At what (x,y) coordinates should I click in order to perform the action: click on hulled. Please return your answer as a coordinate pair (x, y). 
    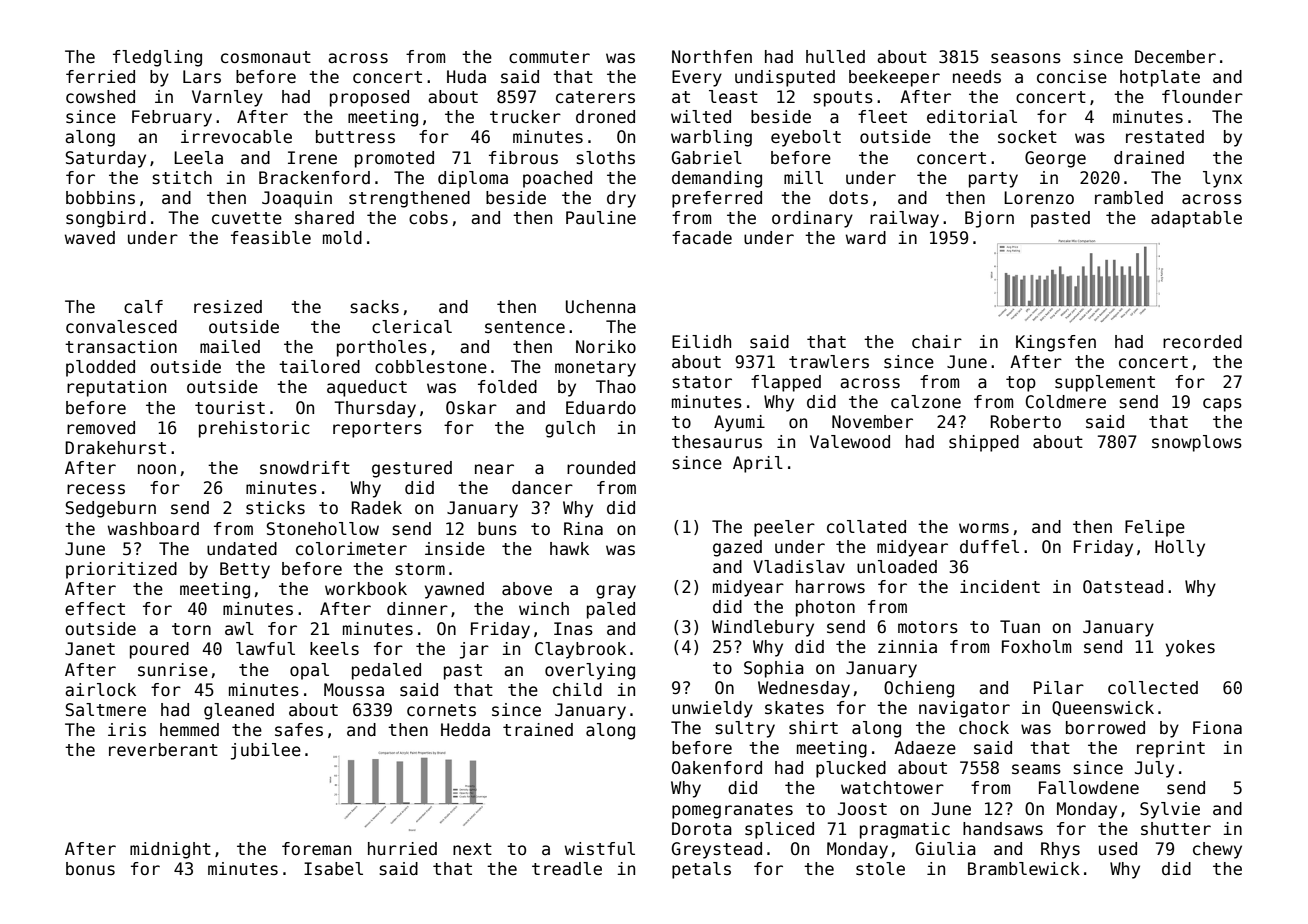
    Looking at the image, I should click on (835, 57).
